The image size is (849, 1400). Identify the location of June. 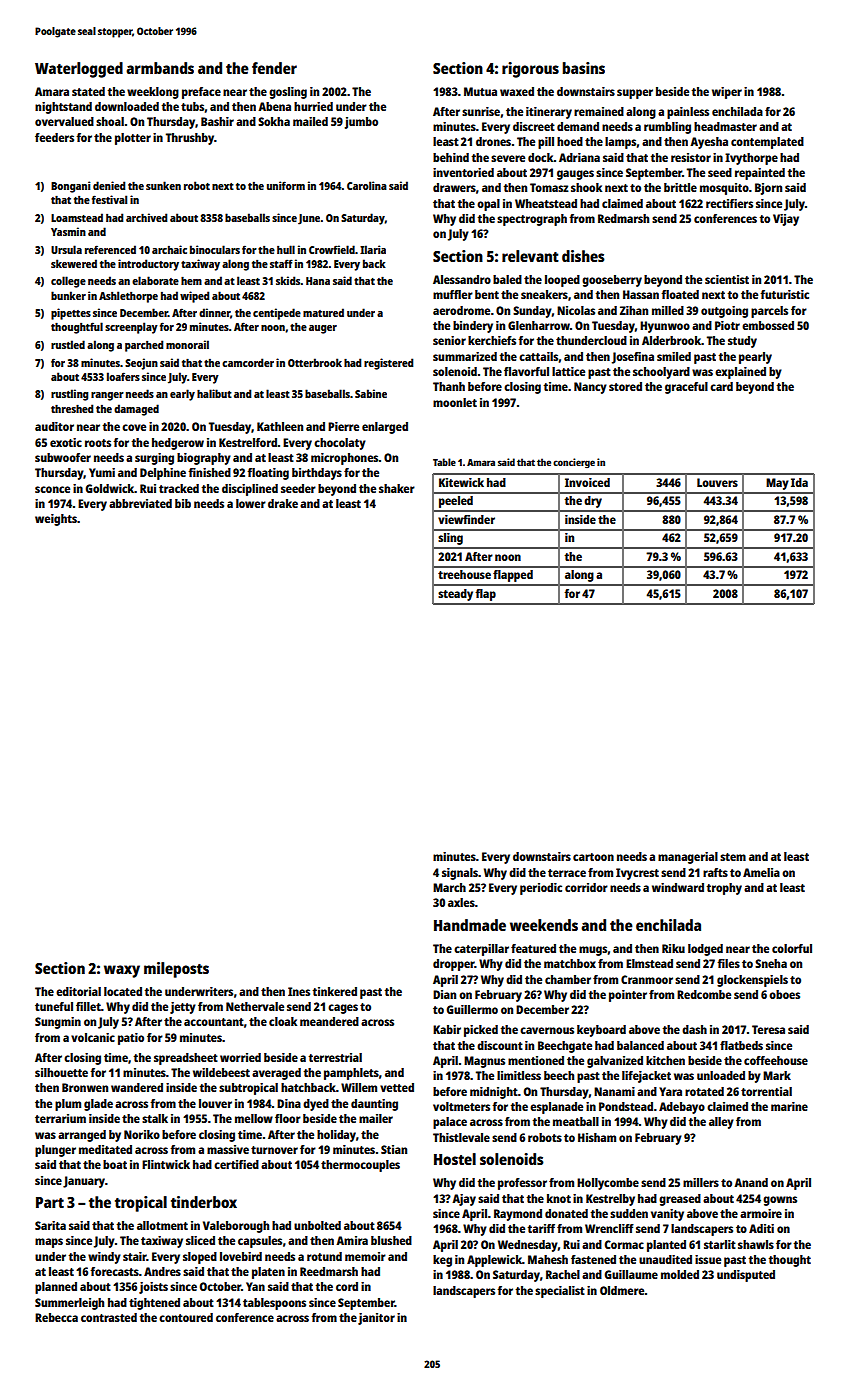
(309, 219).
